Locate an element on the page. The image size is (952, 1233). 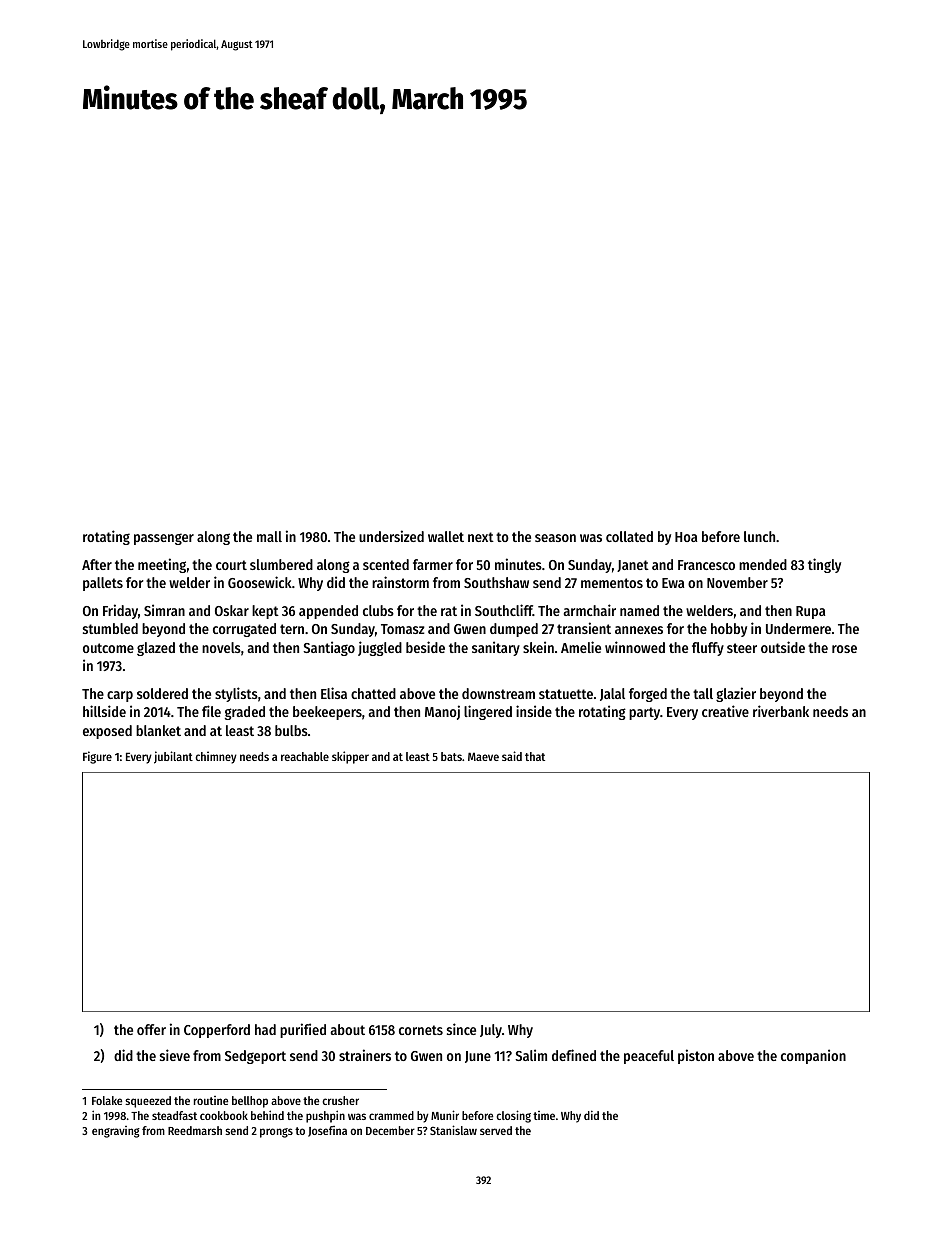
July is located at coordinates (491, 1031).
